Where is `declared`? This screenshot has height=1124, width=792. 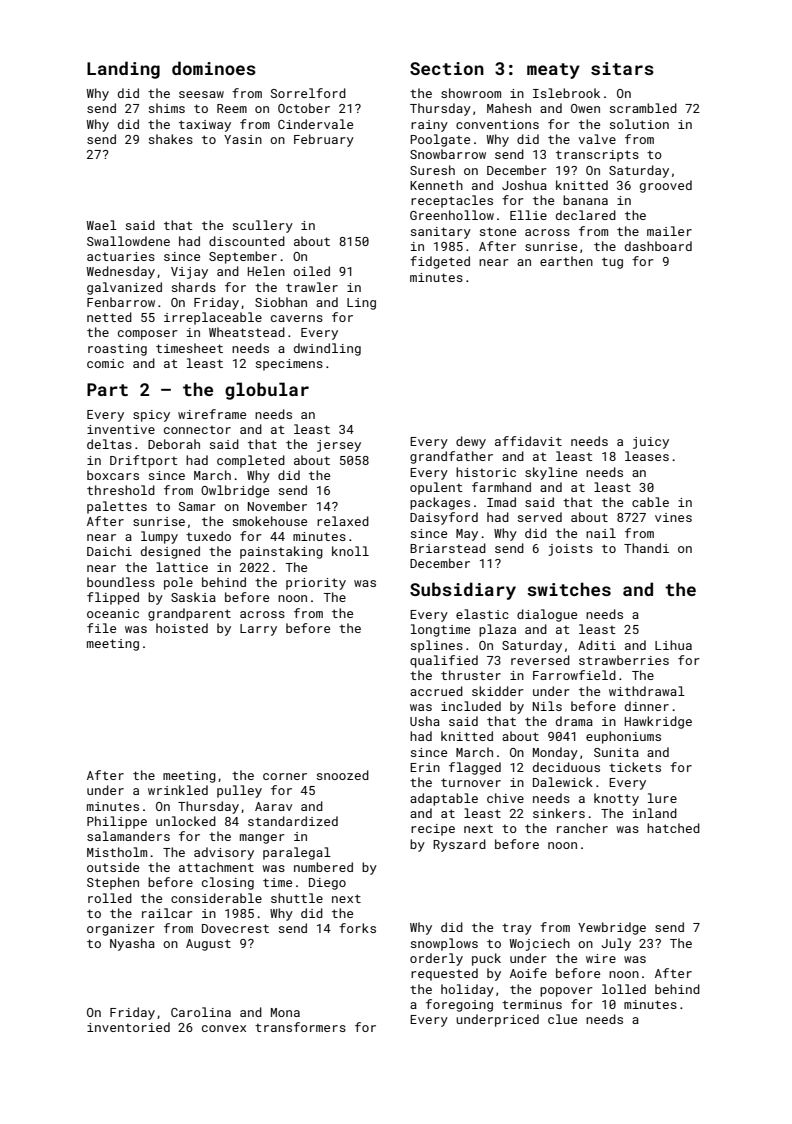
declared is located at coordinates (586, 215).
